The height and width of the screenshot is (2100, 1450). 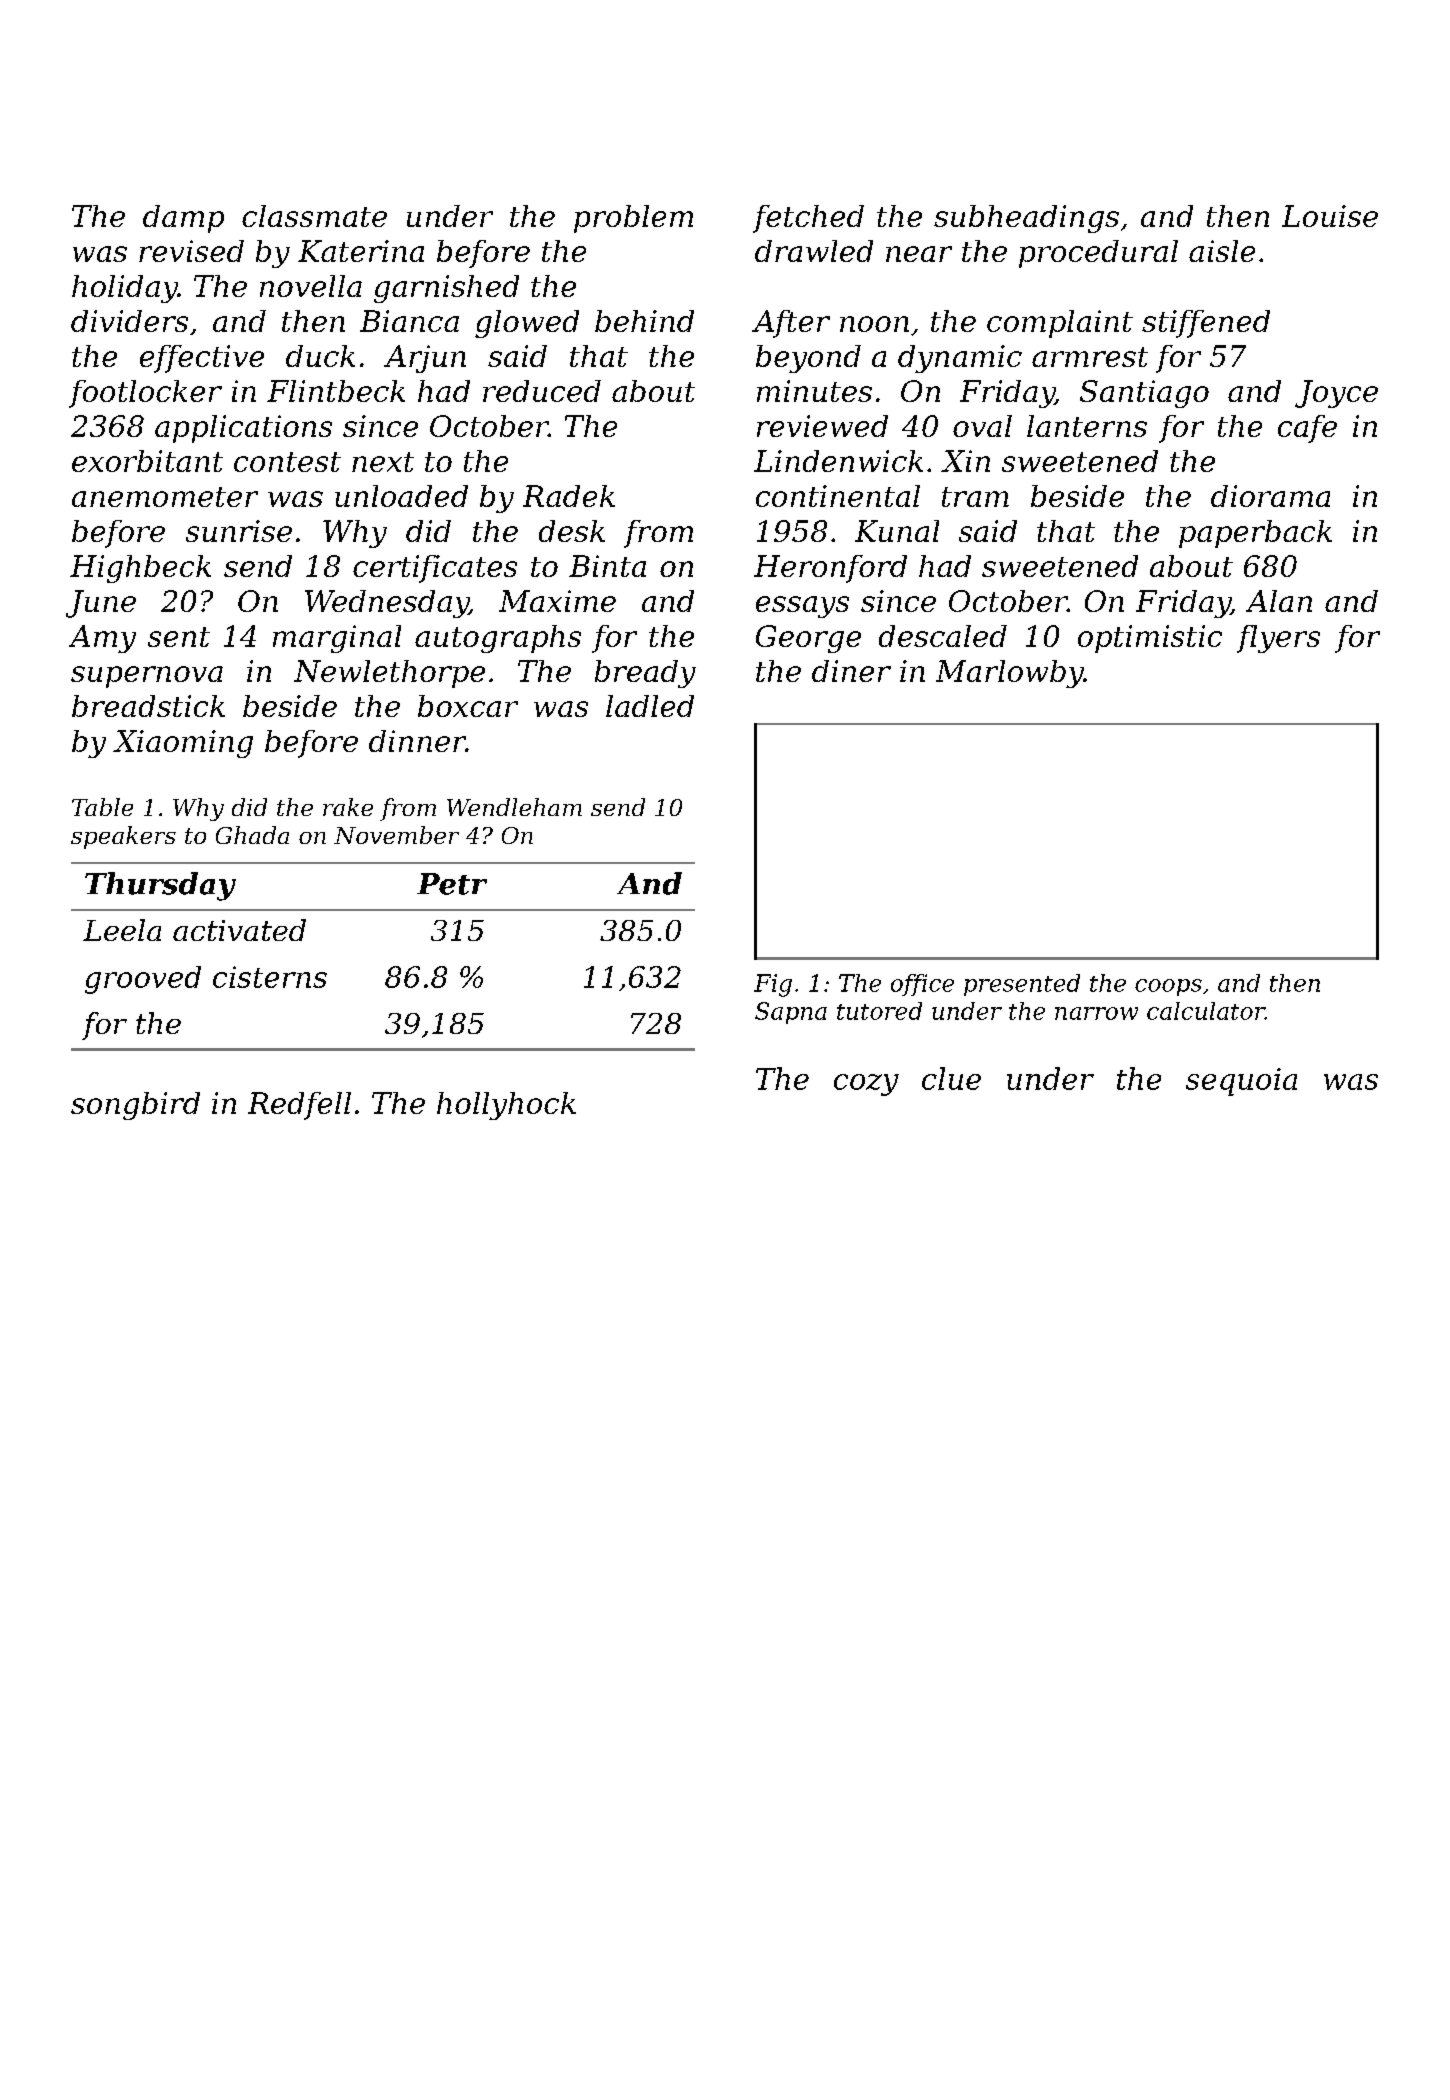 I want to click on dividers, so click(x=129, y=321).
